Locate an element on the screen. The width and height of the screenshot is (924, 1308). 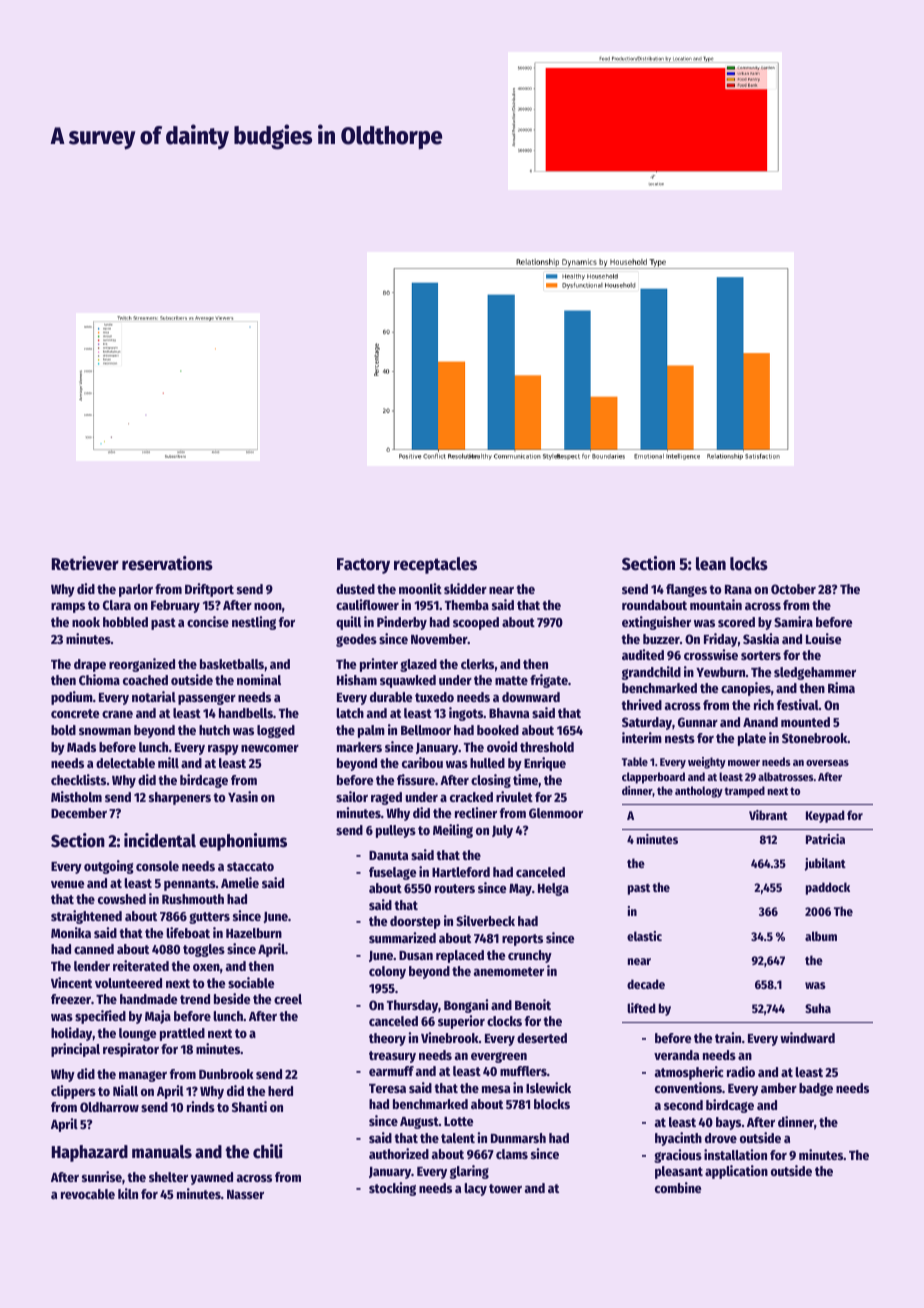
Factory is located at coordinates (363, 566).
